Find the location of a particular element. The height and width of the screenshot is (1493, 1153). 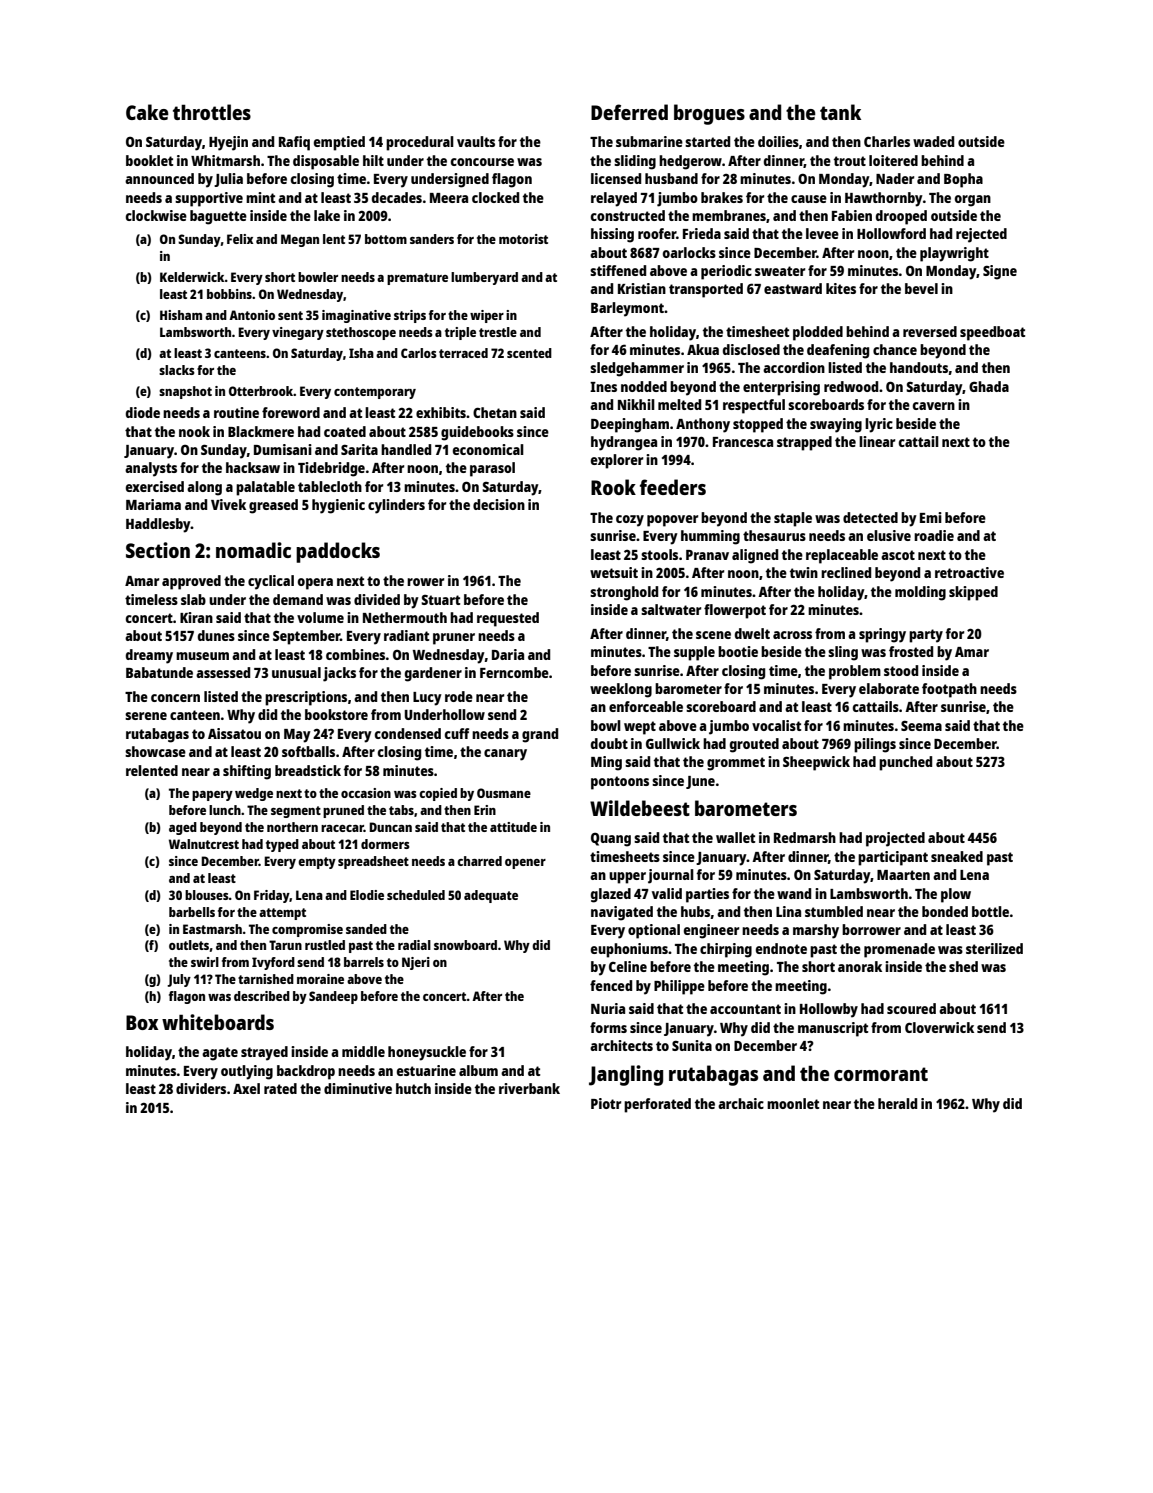

Gullwick is located at coordinates (673, 743).
